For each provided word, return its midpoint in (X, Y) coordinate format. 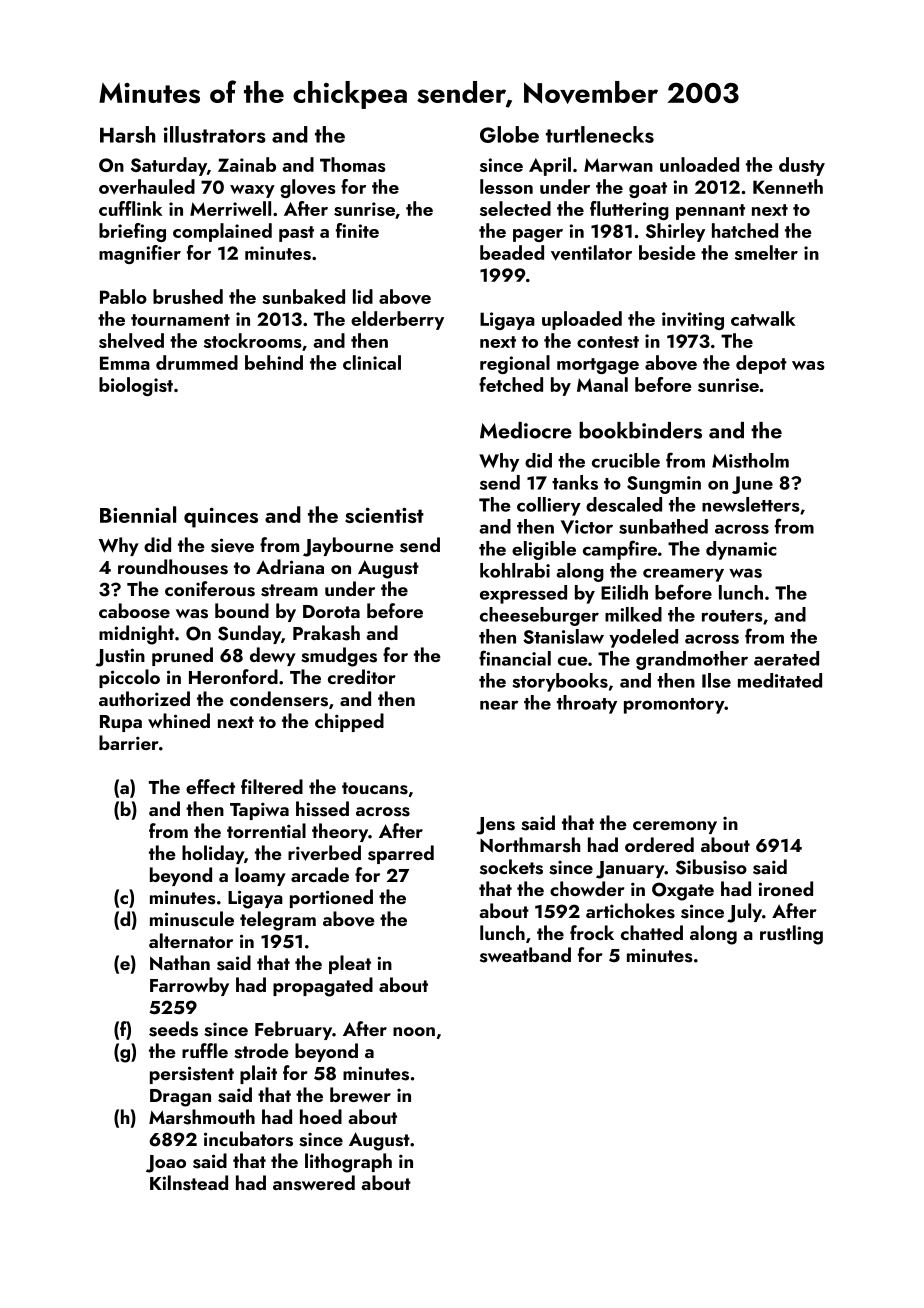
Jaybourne (348, 547)
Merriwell (230, 208)
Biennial (138, 514)
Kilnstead (189, 1183)
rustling (791, 935)
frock (592, 932)
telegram (278, 921)
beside (667, 252)
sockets (511, 867)
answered (314, 1183)
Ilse (716, 680)
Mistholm (750, 460)
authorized (144, 698)
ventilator (591, 253)
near (499, 705)
